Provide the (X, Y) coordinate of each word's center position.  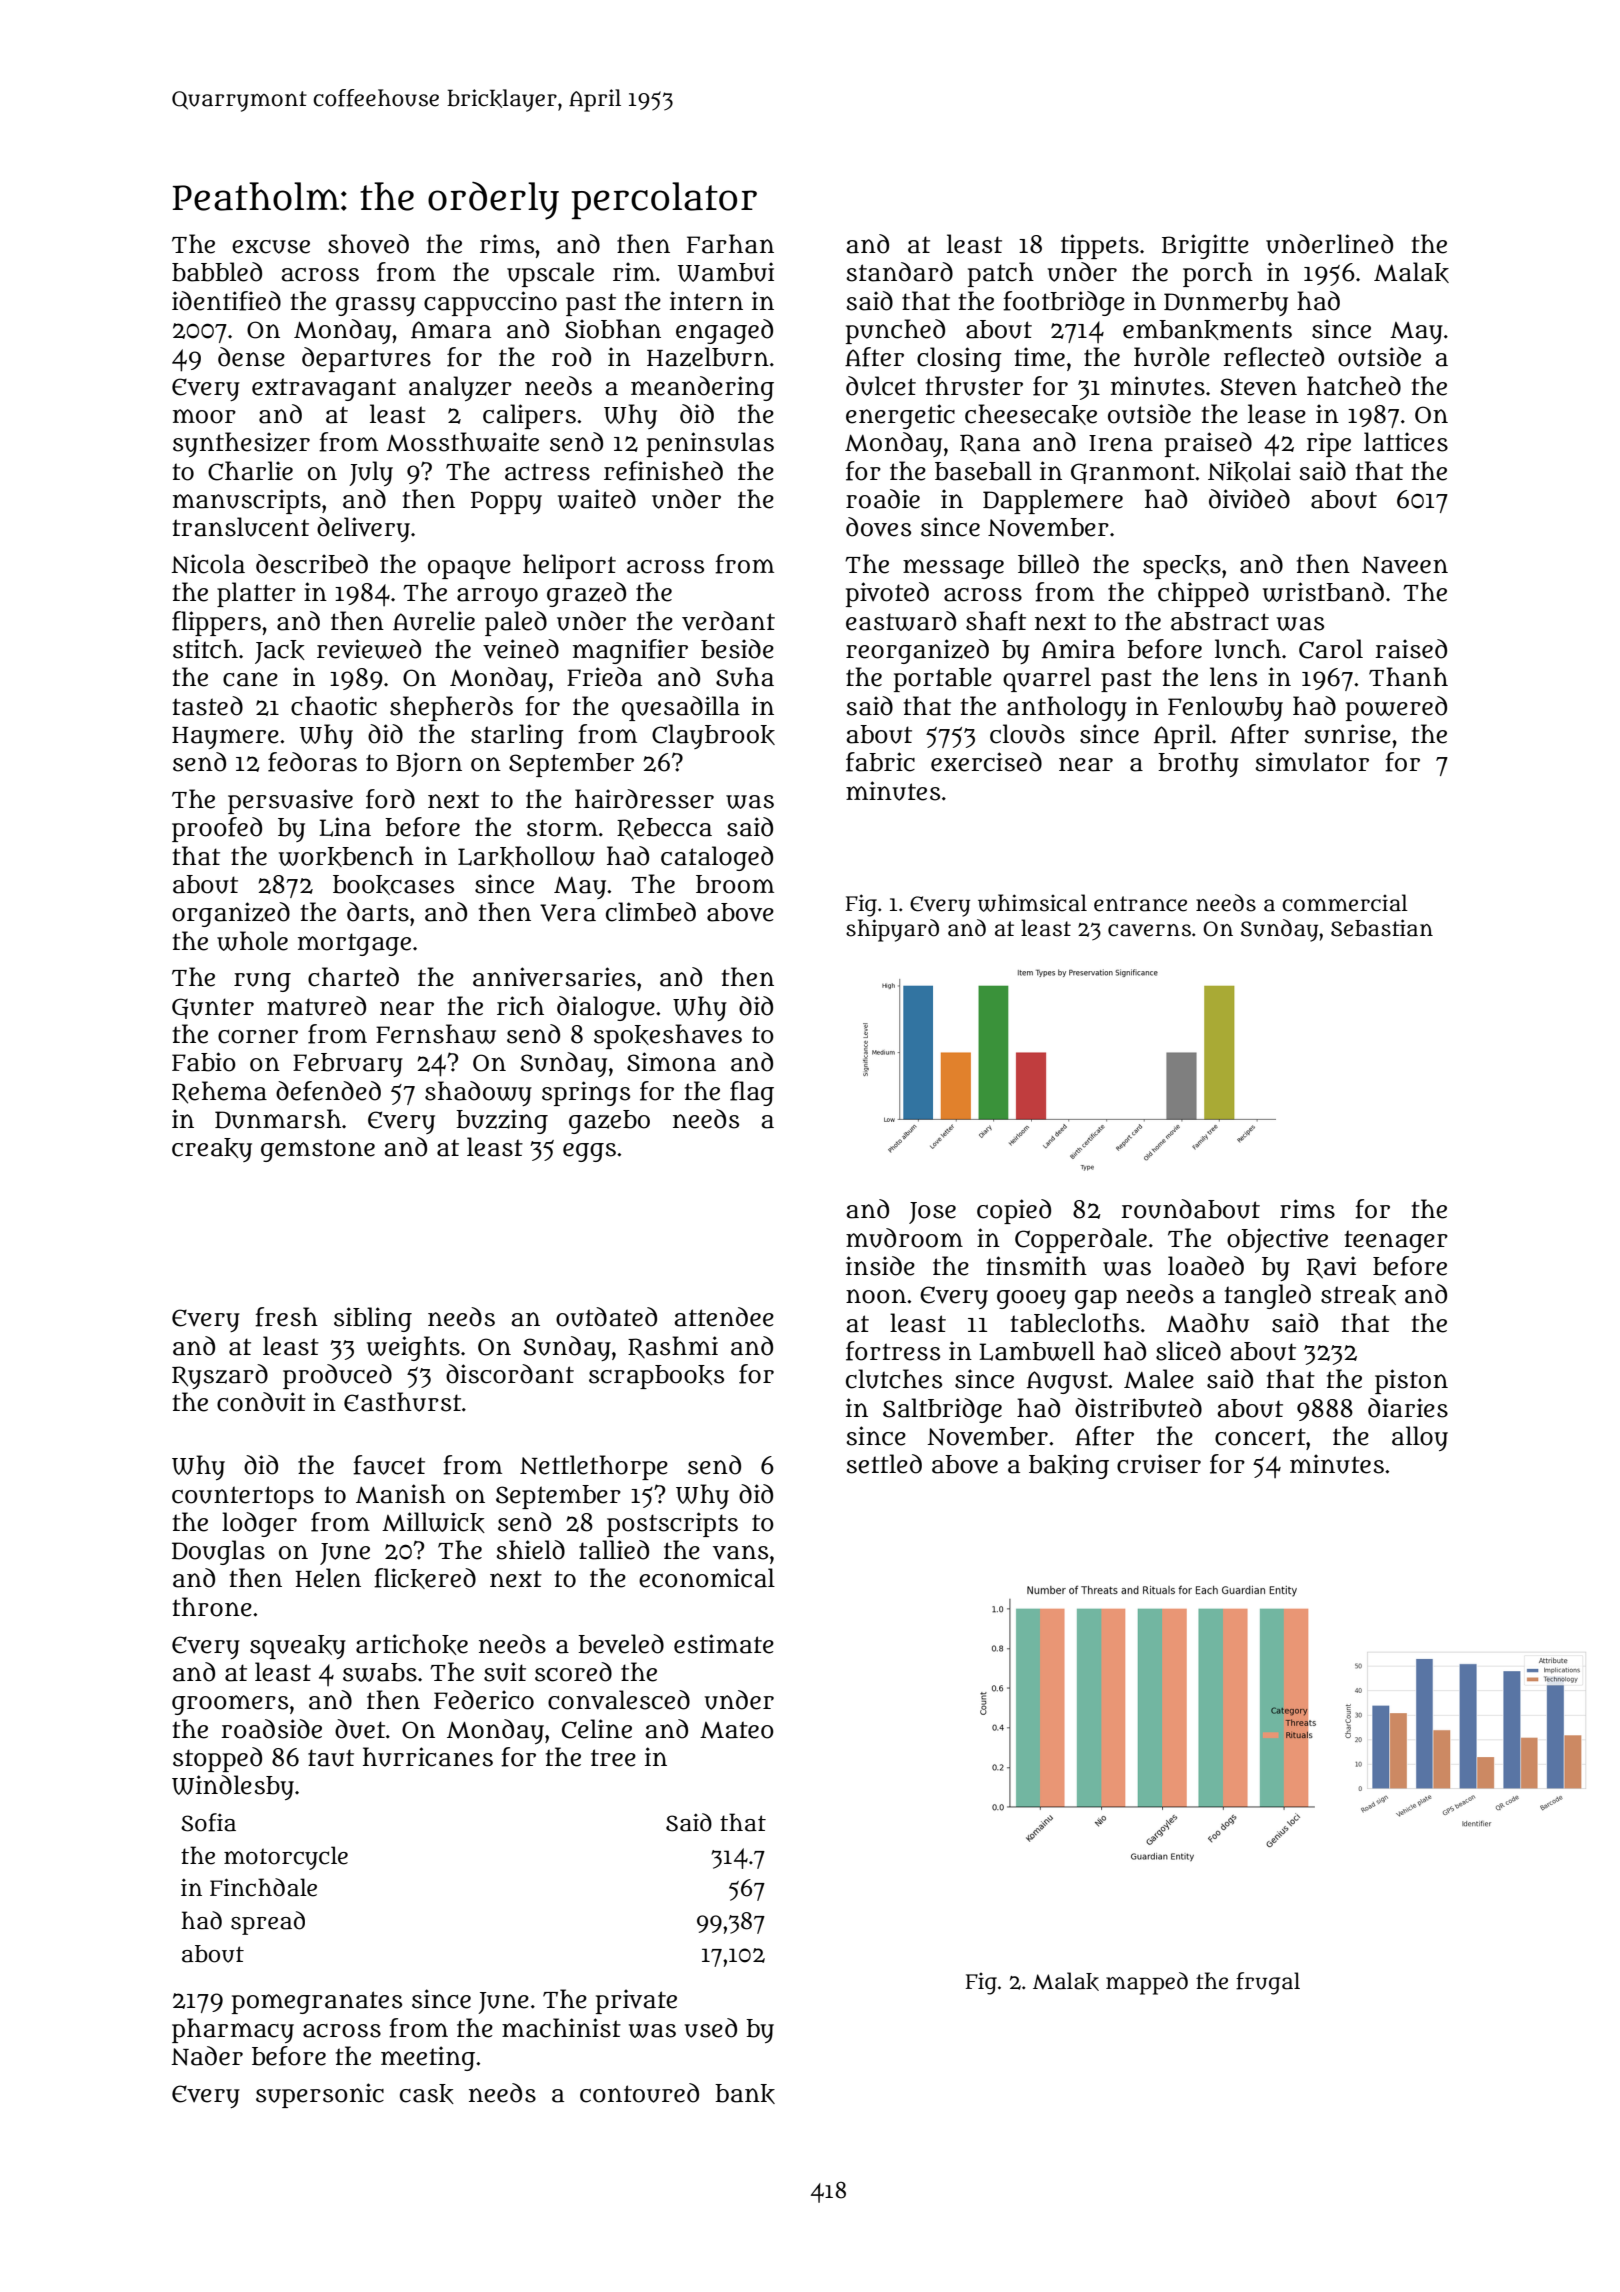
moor (204, 416)
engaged (724, 331)
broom (735, 884)
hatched (1354, 386)
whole (252, 941)
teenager (1396, 1241)
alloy (1420, 1438)
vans (740, 1552)
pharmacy (233, 2030)
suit (505, 1672)
